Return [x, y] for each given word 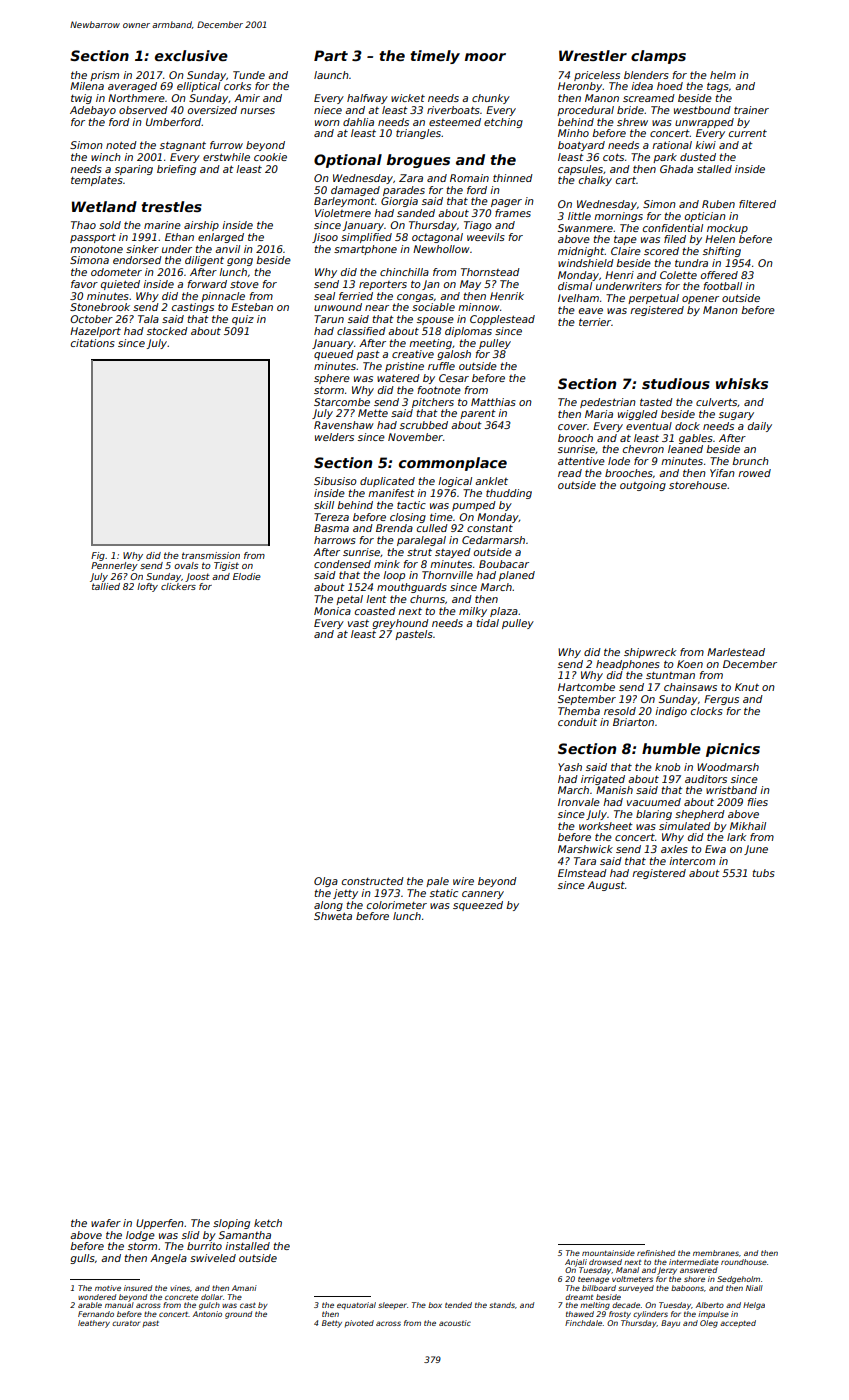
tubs [763, 873]
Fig [98, 556]
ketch [268, 1223]
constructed [373, 881]
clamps [658, 57]
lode [619, 461]
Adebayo [93, 111]
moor [485, 57]
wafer [106, 1223]
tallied [106, 586]
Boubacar [504, 564]
